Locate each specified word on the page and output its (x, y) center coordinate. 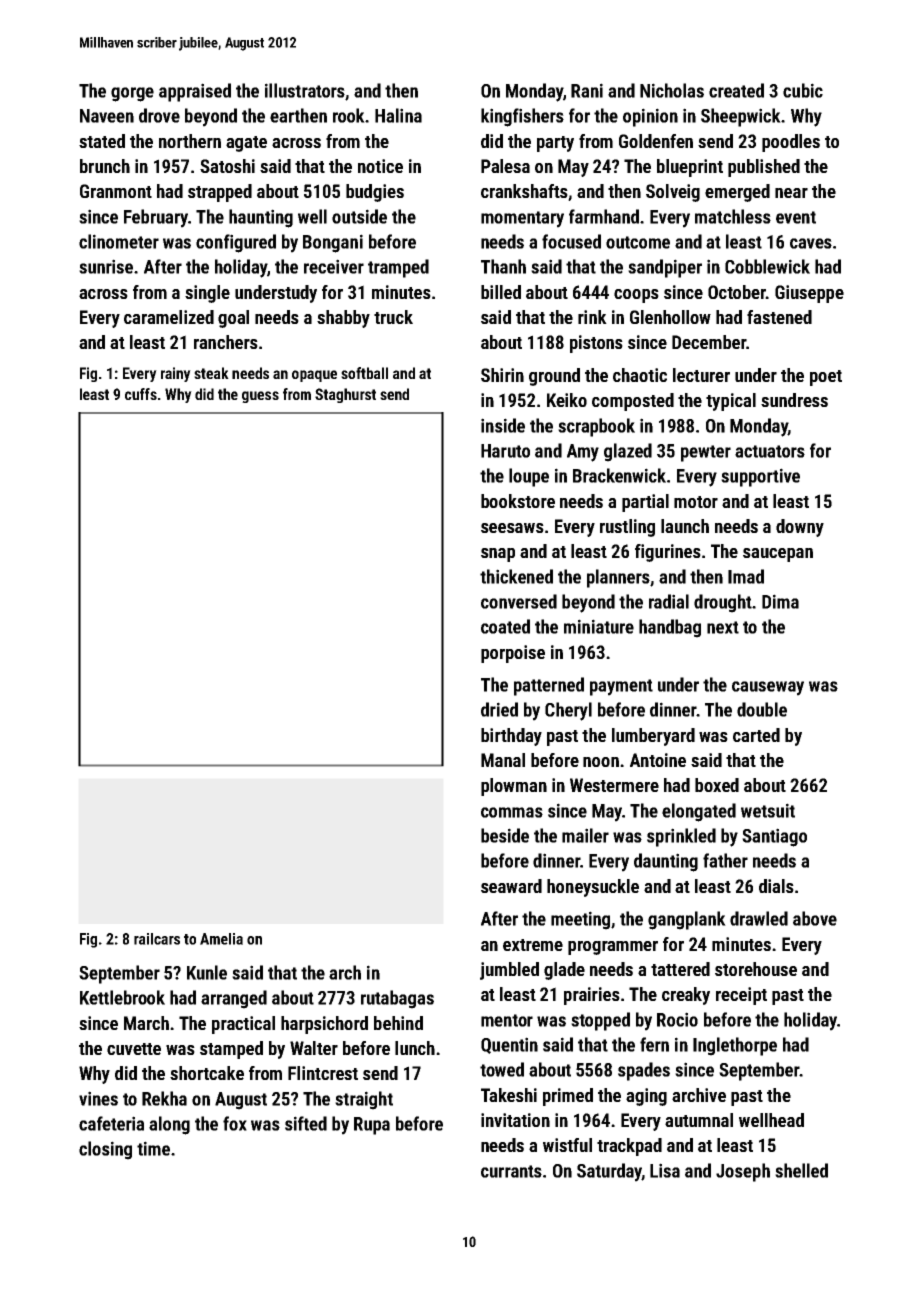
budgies (375, 193)
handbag (670, 628)
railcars (157, 939)
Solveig (673, 193)
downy (800, 528)
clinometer (119, 241)
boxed (717, 785)
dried (499, 709)
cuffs (141, 394)
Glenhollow (670, 317)
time (153, 1148)
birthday (511, 737)
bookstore (518, 501)
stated (102, 141)
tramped (398, 268)
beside (505, 835)
